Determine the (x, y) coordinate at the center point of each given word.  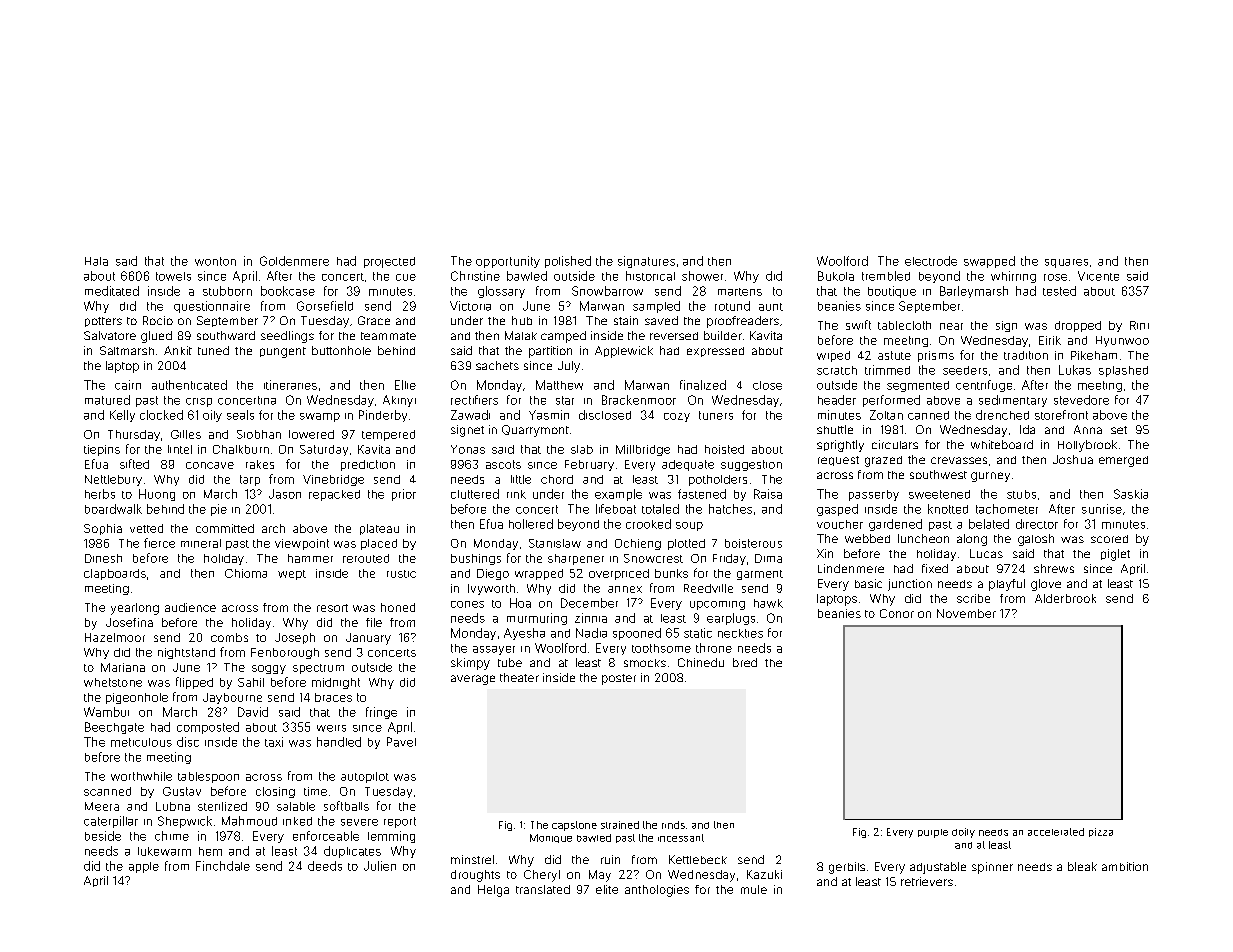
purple (933, 833)
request (838, 461)
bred (745, 662)
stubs (1021, 494)
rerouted (366, 558)
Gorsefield (325, 306)
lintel (180, 449)
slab (582, 449)
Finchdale (223, 866)
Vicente (1098, 276)
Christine (475, 276)
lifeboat (616, 509)
